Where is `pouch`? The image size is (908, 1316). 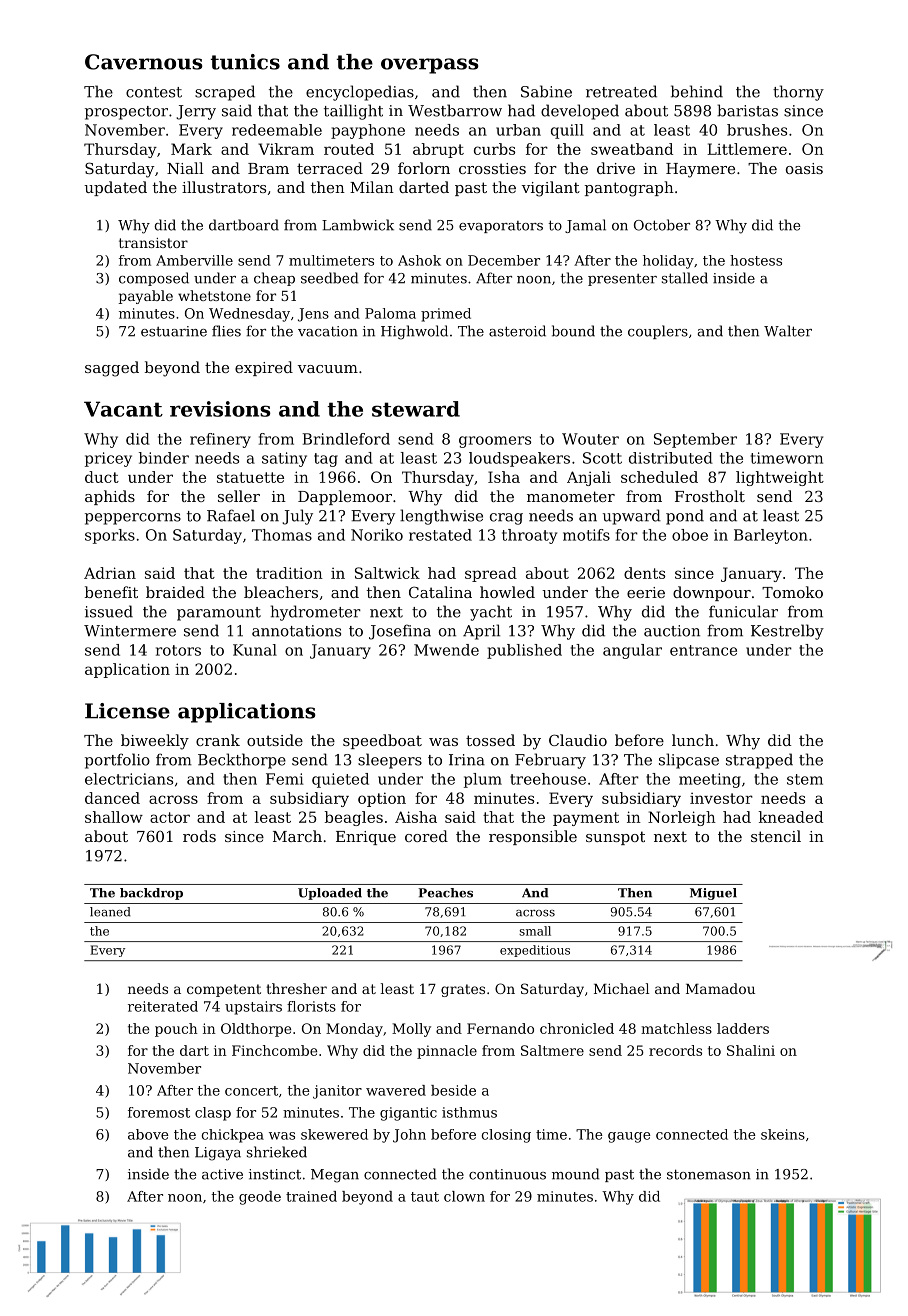
pouch is located at coordinates (176, 1030).
